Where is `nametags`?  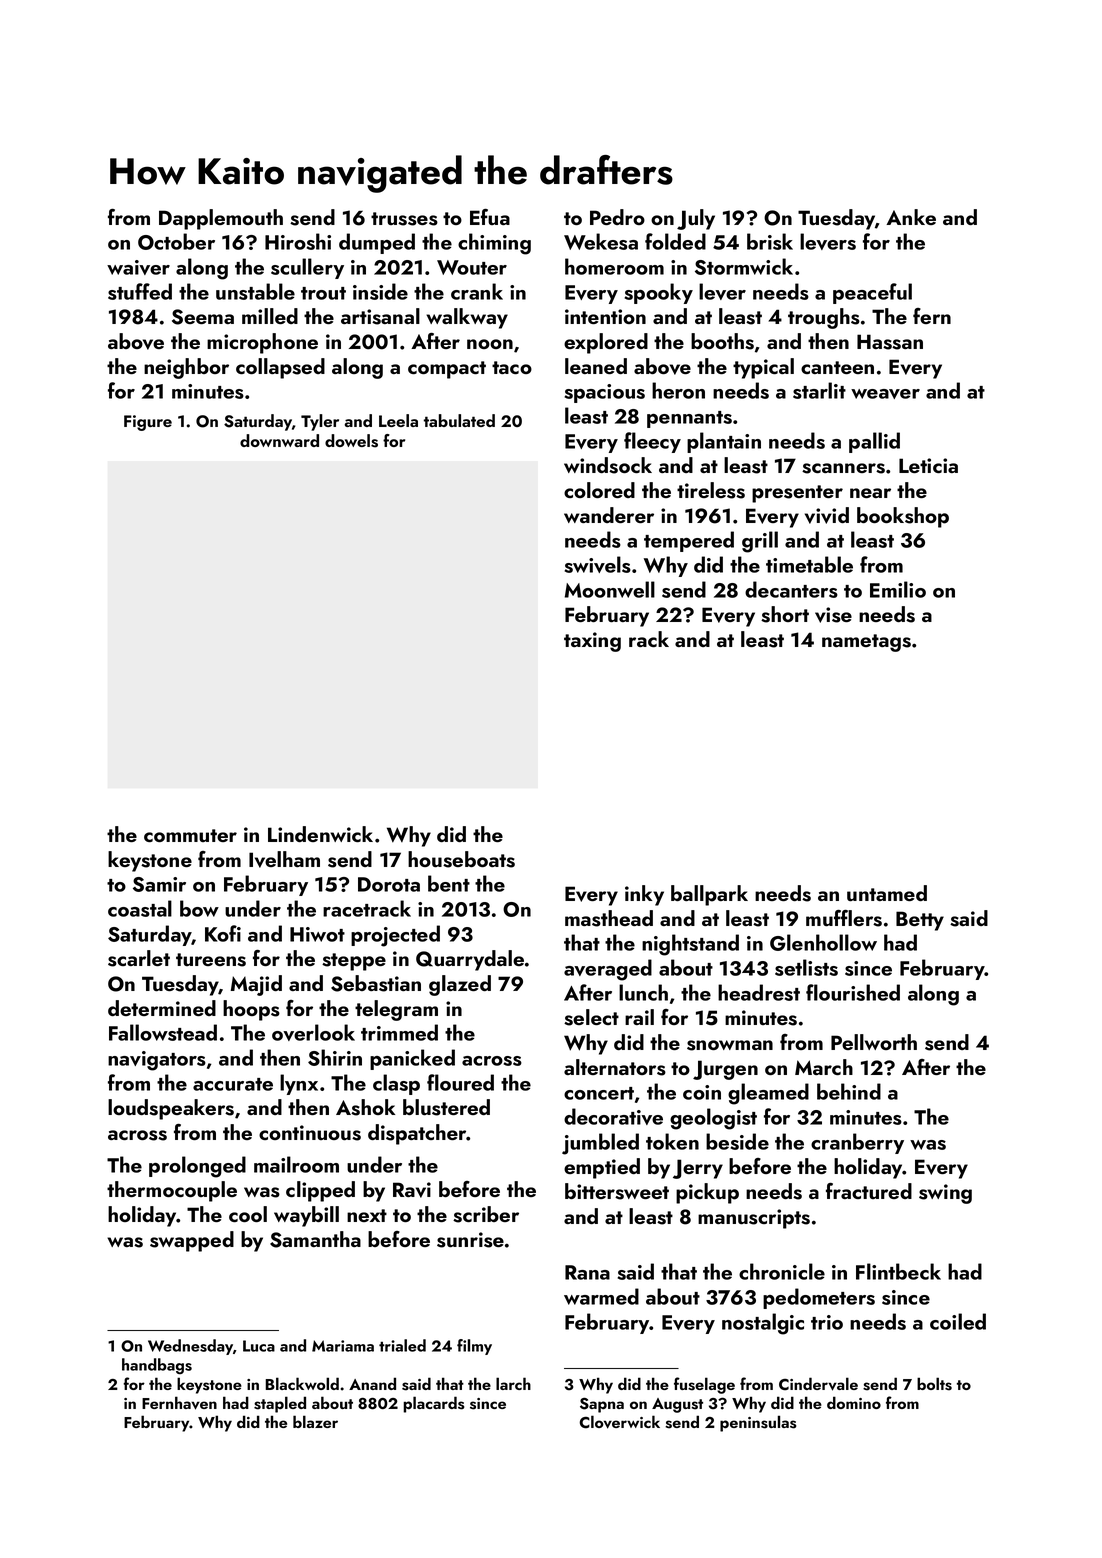 nametags is located at coordinates (866, 643).
